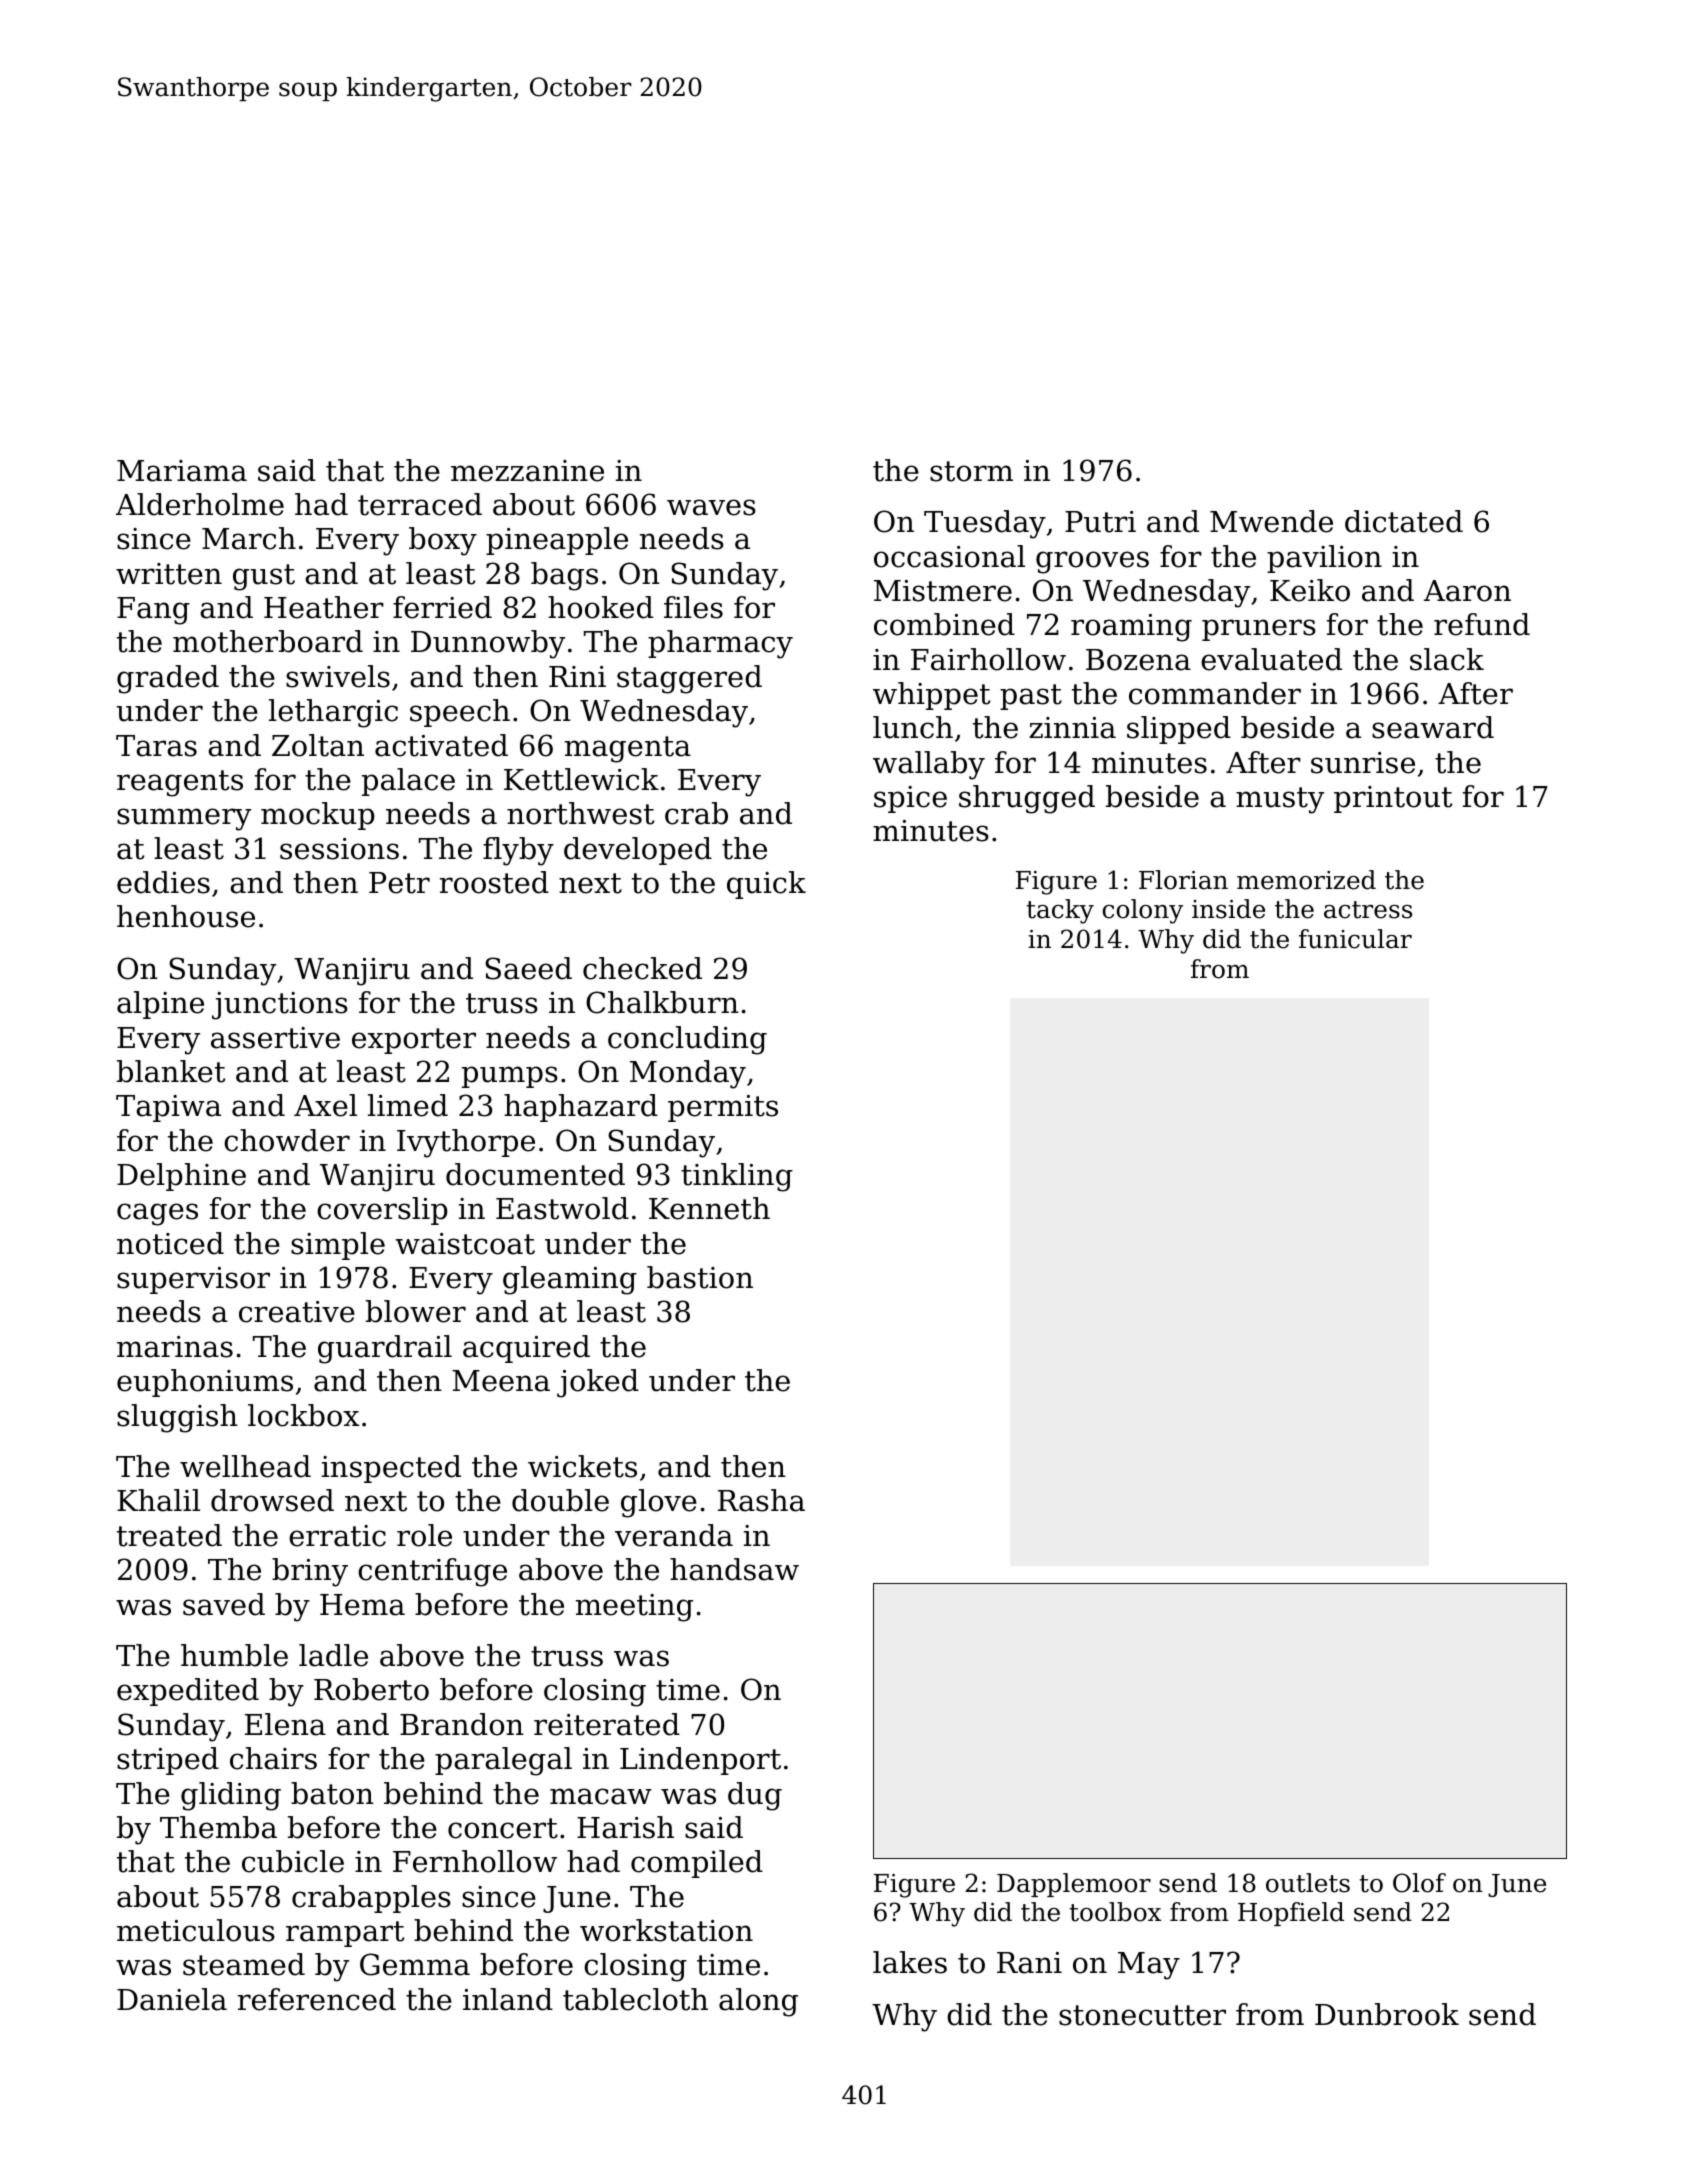 The width and height of the screenshot is (1683, 2178). What do you see at coordinates (1280, 800) in the screenshot?
I see `musty` at bounding box center [1280, 800].
